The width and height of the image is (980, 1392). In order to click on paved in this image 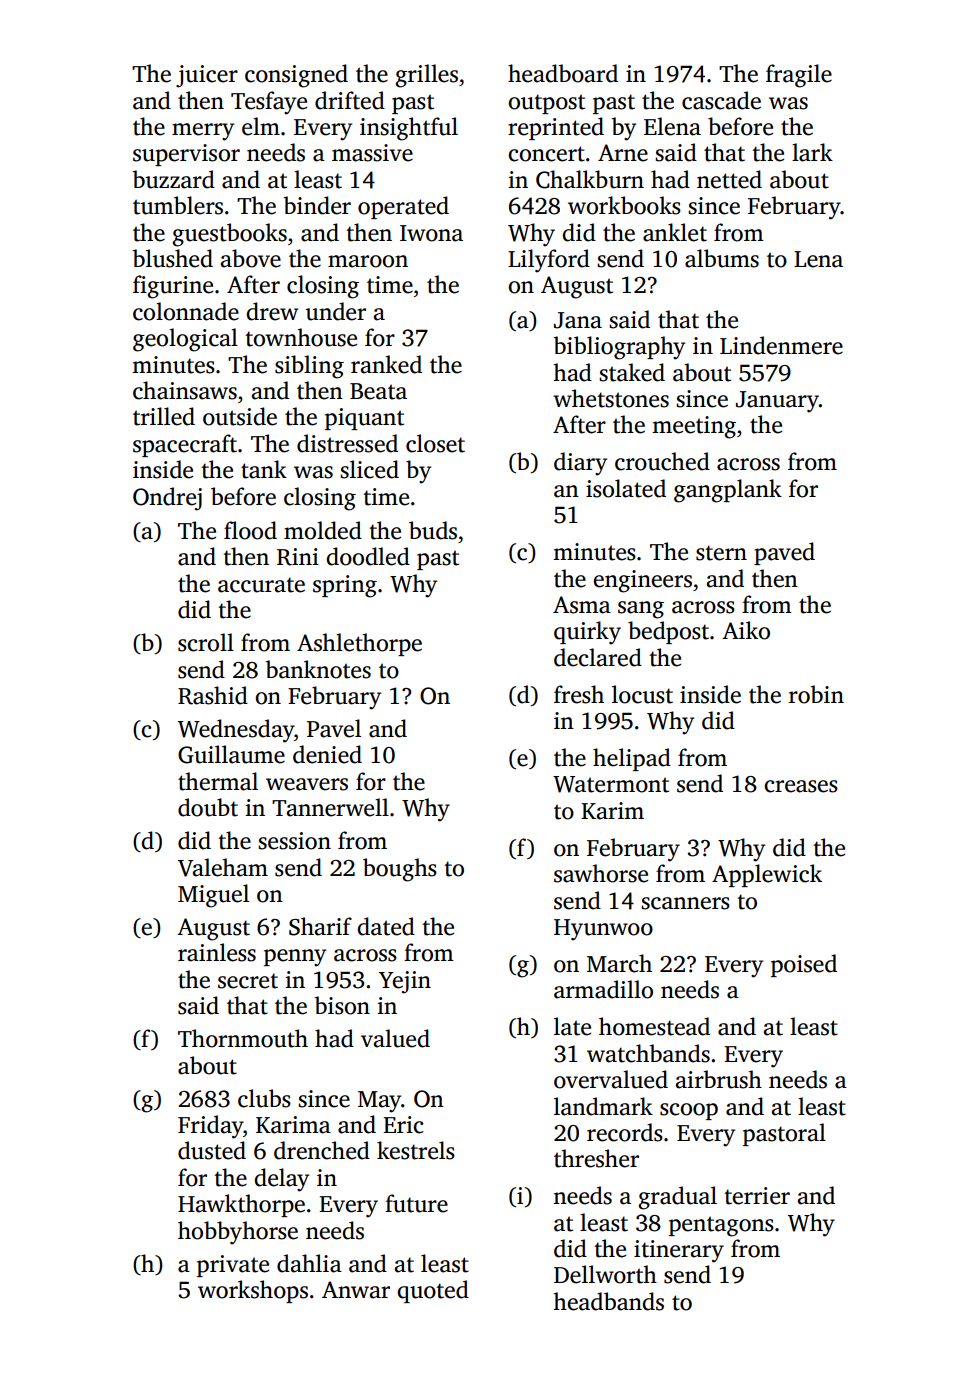, I will do `click(784, 553)`.
